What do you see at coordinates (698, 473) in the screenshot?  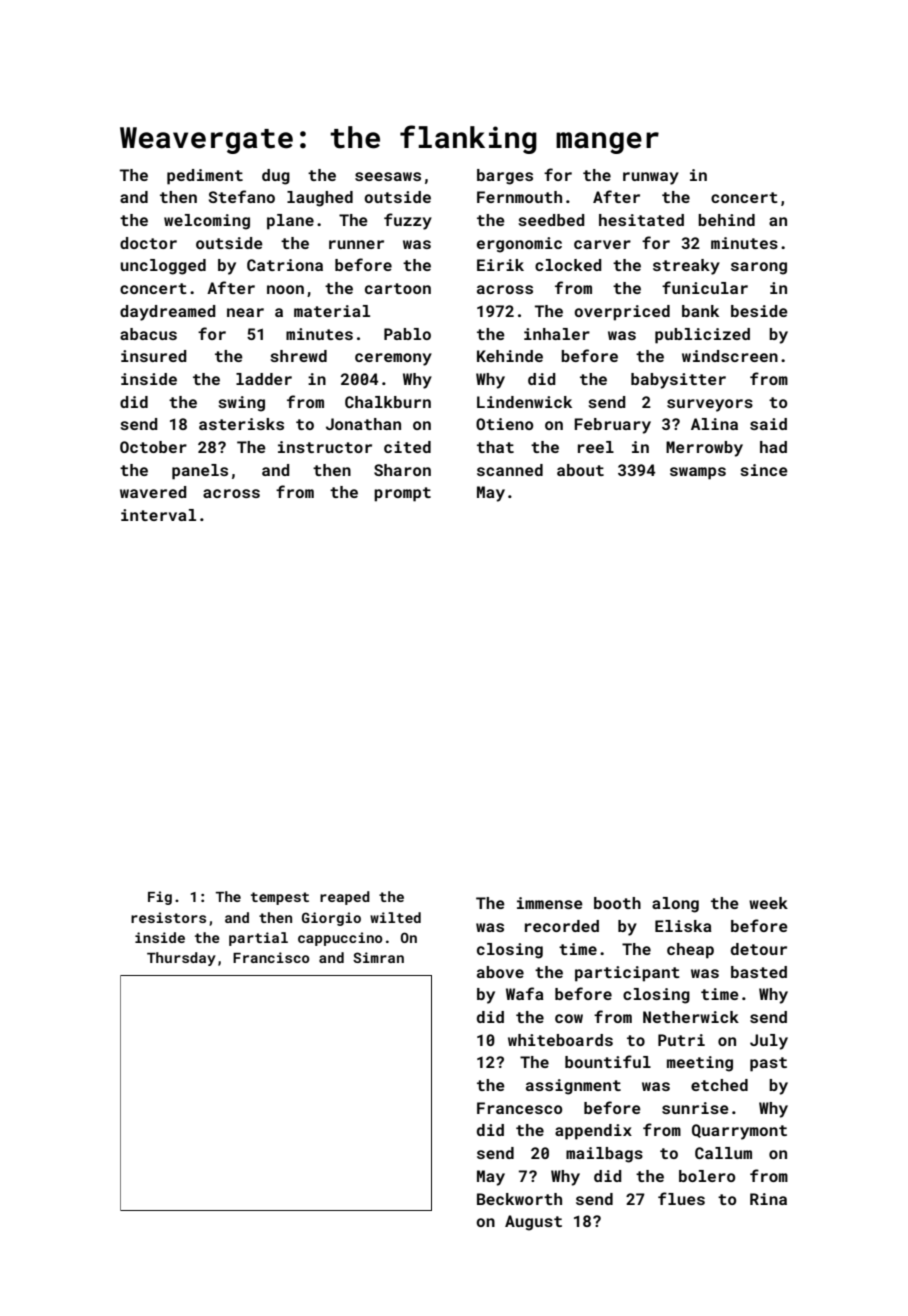 I see `swamps` at bounding box center [698, 473].
